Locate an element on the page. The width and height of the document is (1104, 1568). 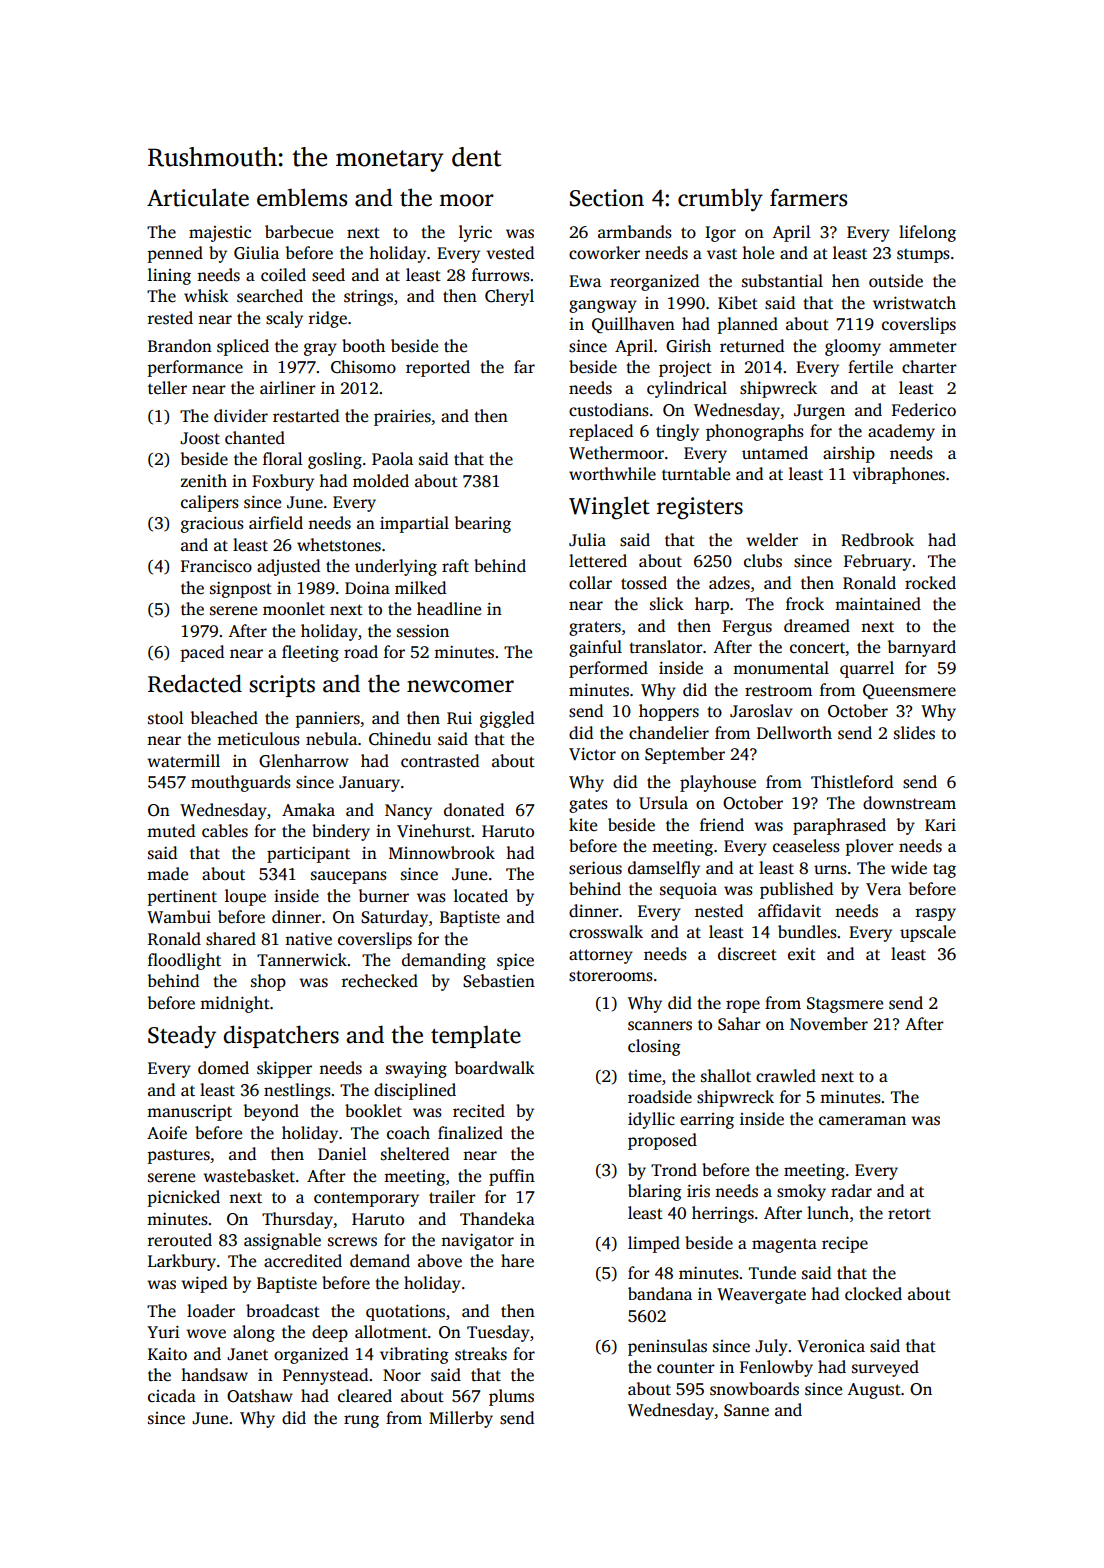
quotations is located at coordinates (405, 1313).
